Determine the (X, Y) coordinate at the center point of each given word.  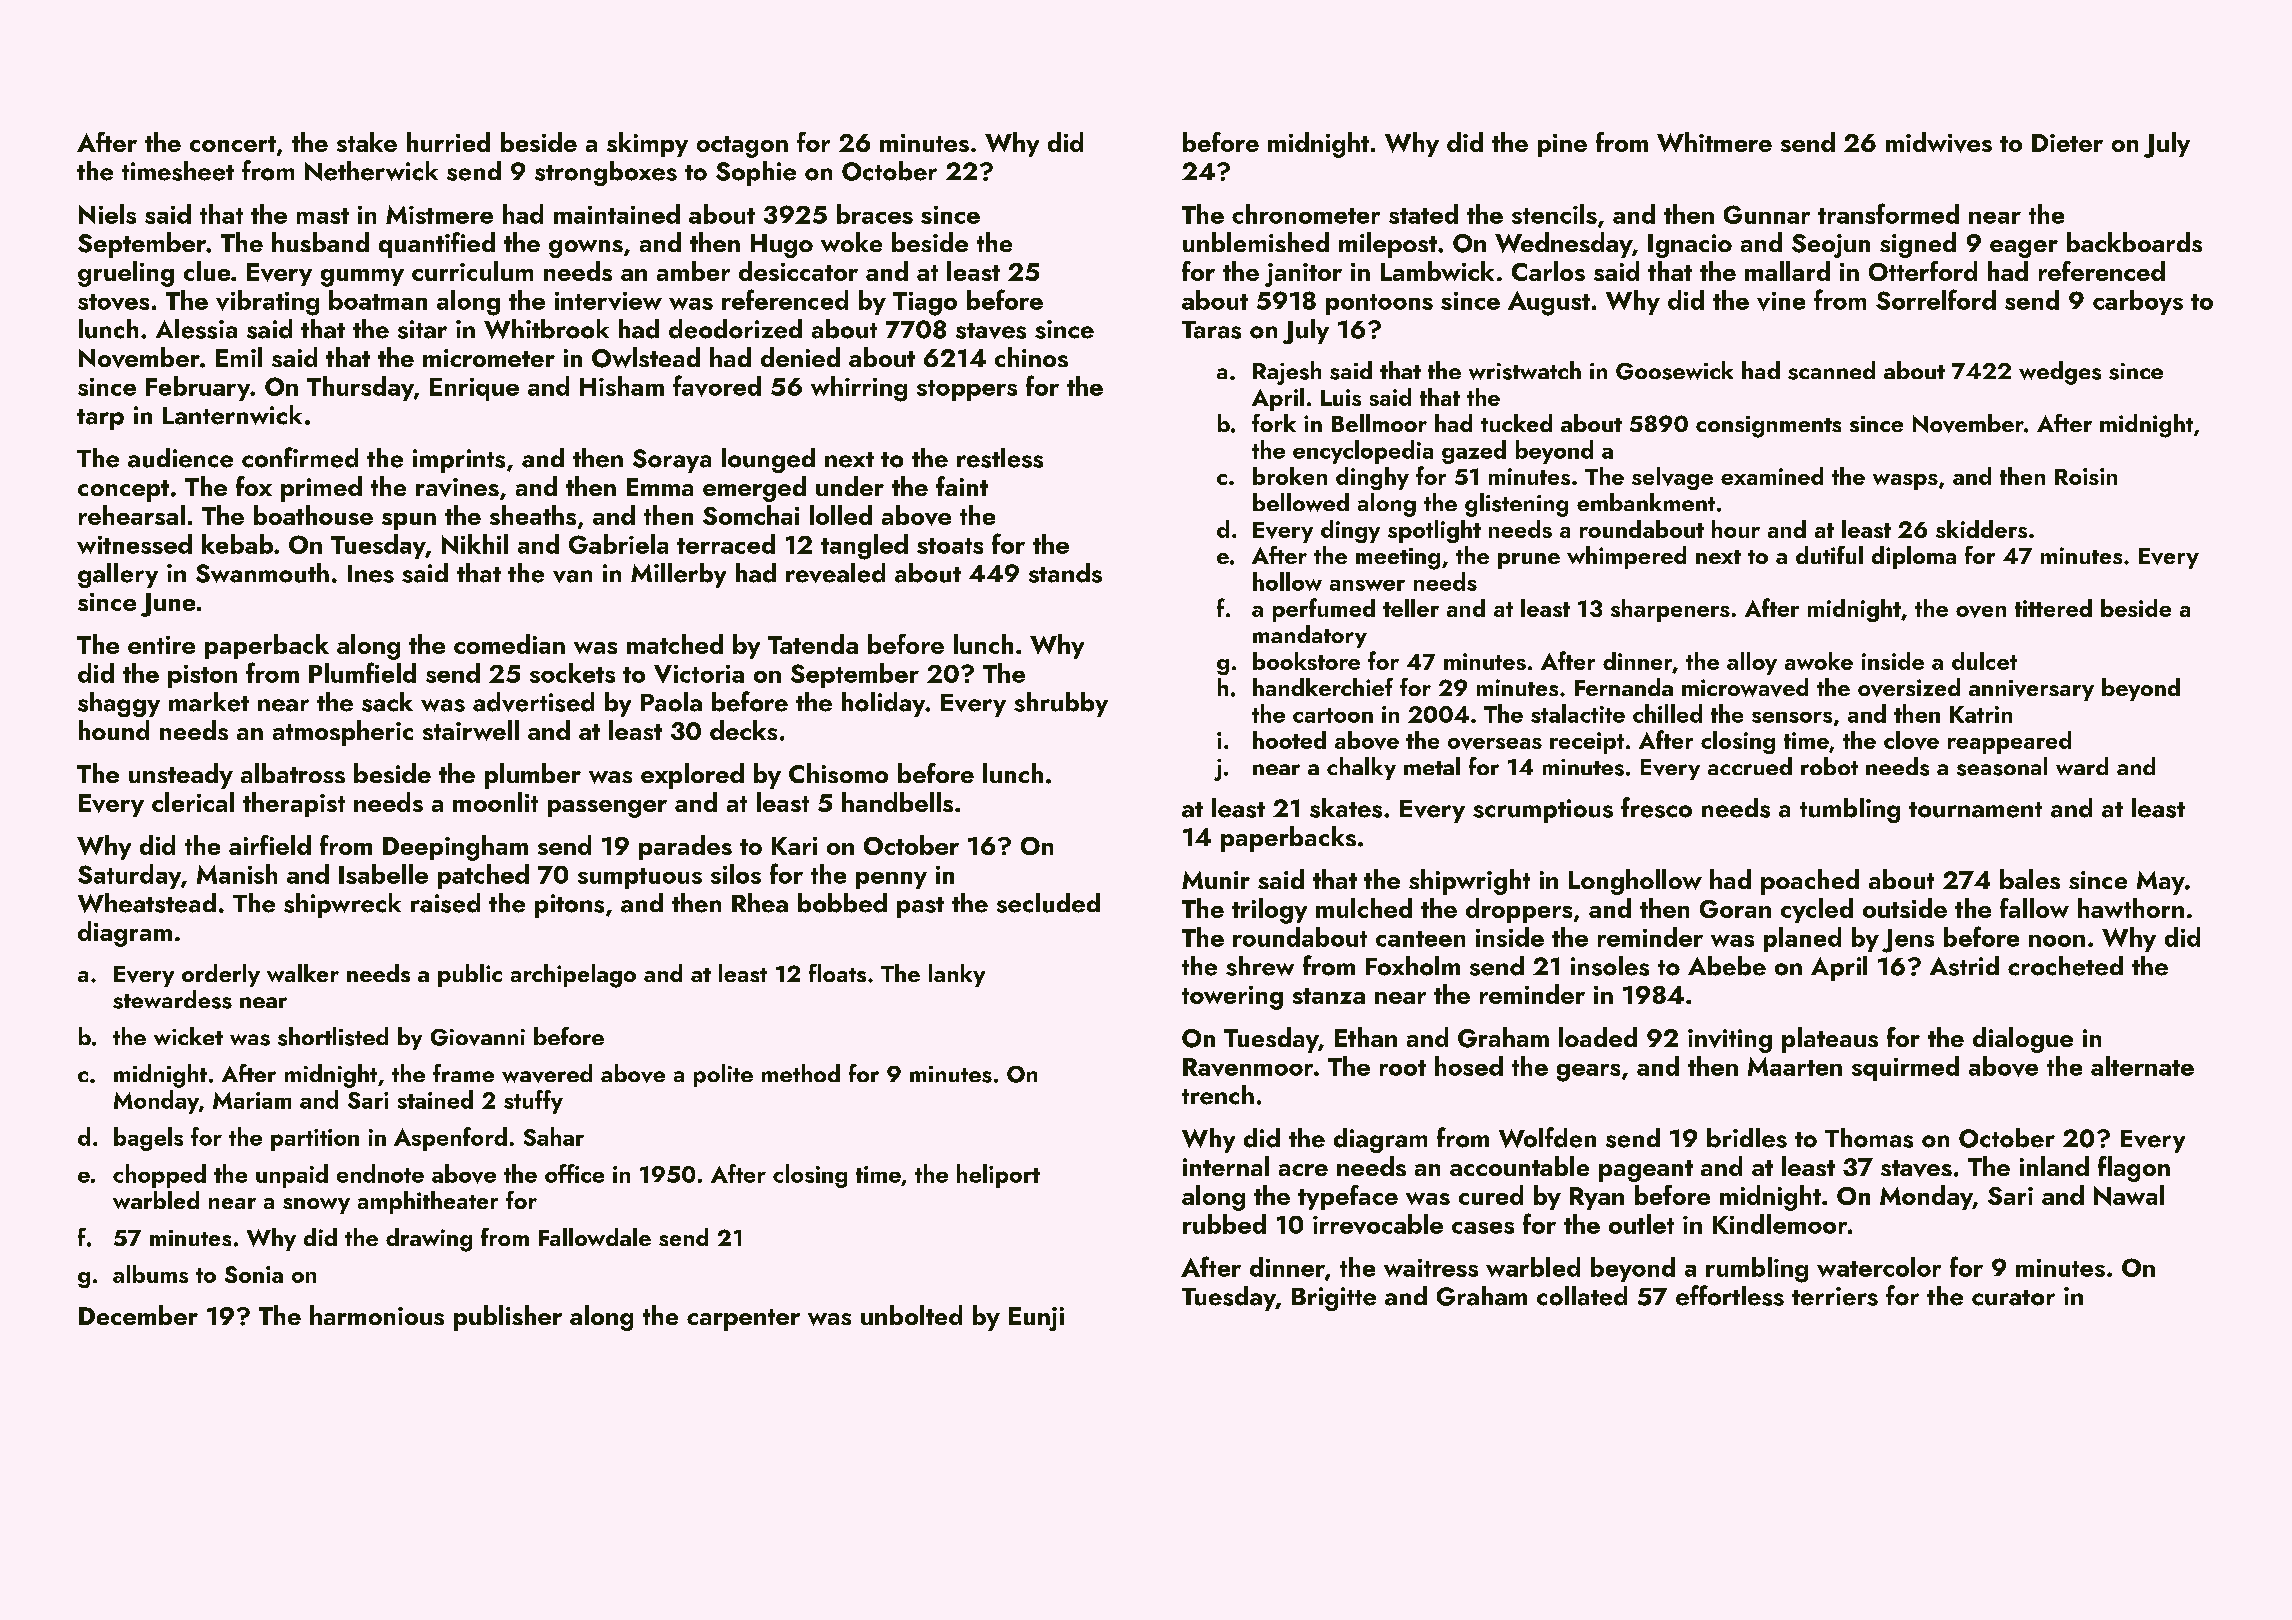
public (470, 975)
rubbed (1224, 1224)
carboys (2138, 302)
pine (1562, 145)
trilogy (1269, 911)
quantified (437, 245)
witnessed (134, 544)
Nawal (2129, 1195)
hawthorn (2131, 908)
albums (150, 1274)
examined (1772, 476)
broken (1290, 476)
